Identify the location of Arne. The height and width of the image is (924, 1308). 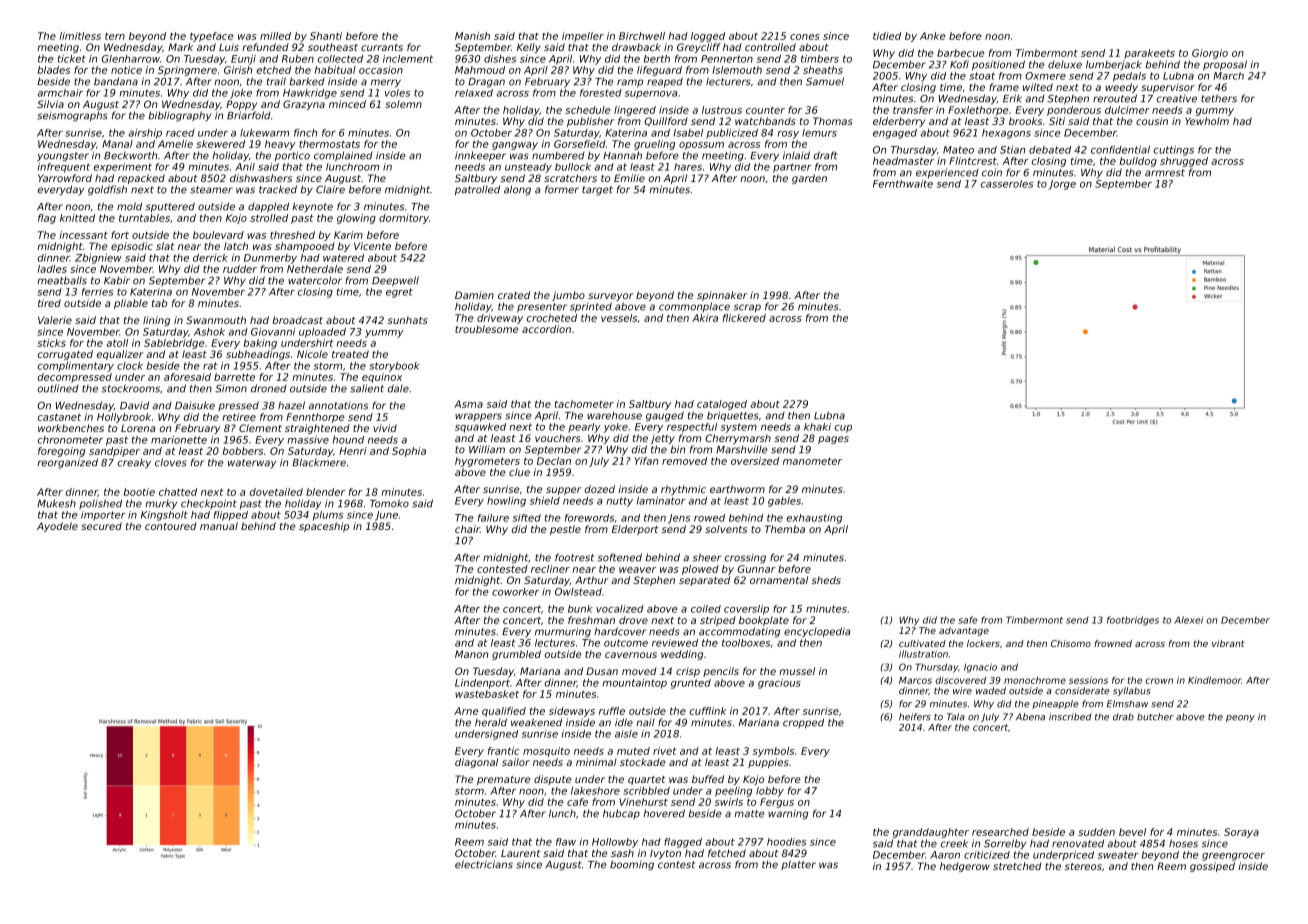
(466, 711).
